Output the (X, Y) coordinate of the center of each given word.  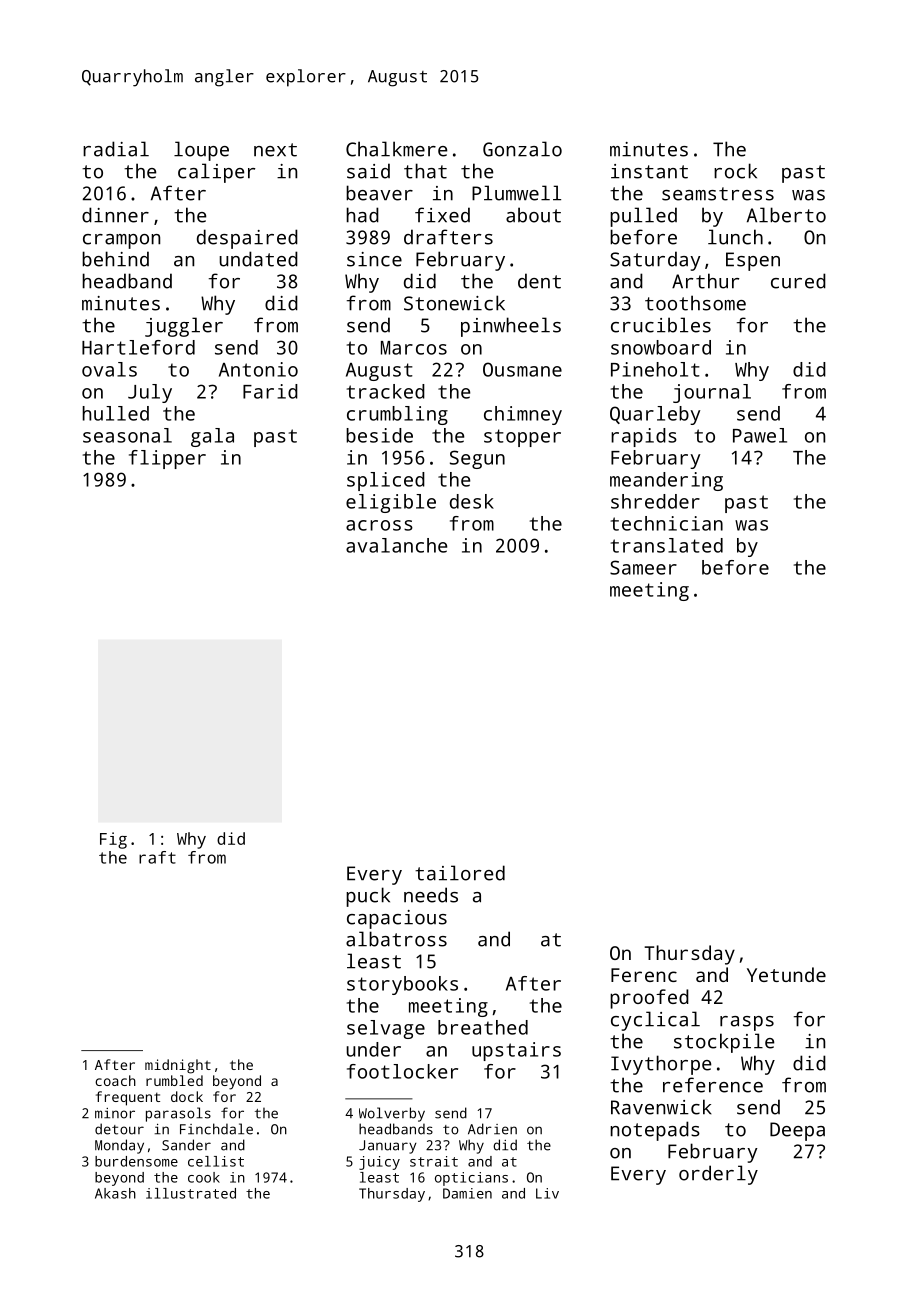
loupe (201, 151)
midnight (178, 1066)
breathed (483, 1027)
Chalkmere (396, 149)
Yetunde (786, 974)
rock (735, 171)
